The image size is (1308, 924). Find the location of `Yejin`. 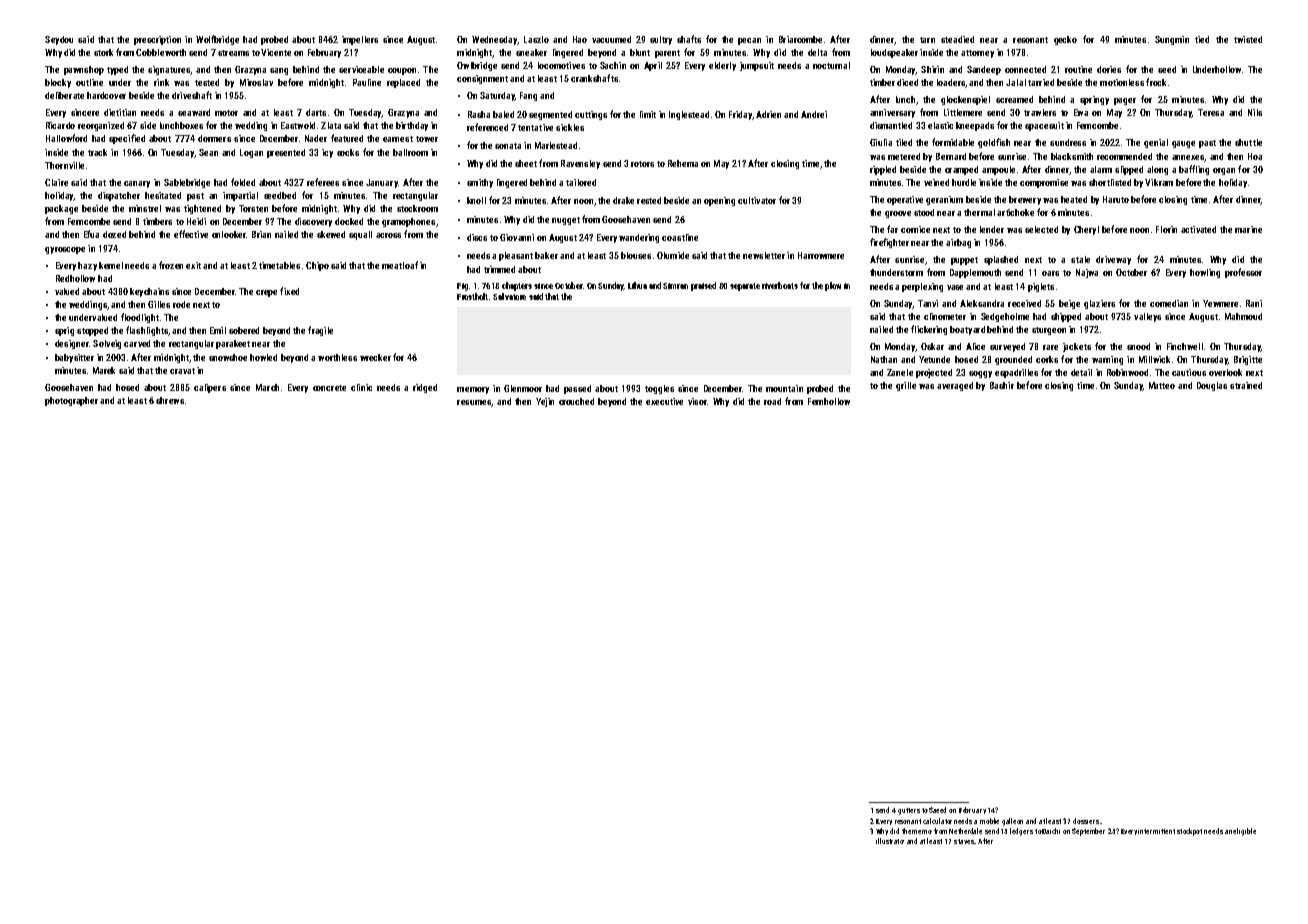

Yejin is located at coordinates (545, 402).
